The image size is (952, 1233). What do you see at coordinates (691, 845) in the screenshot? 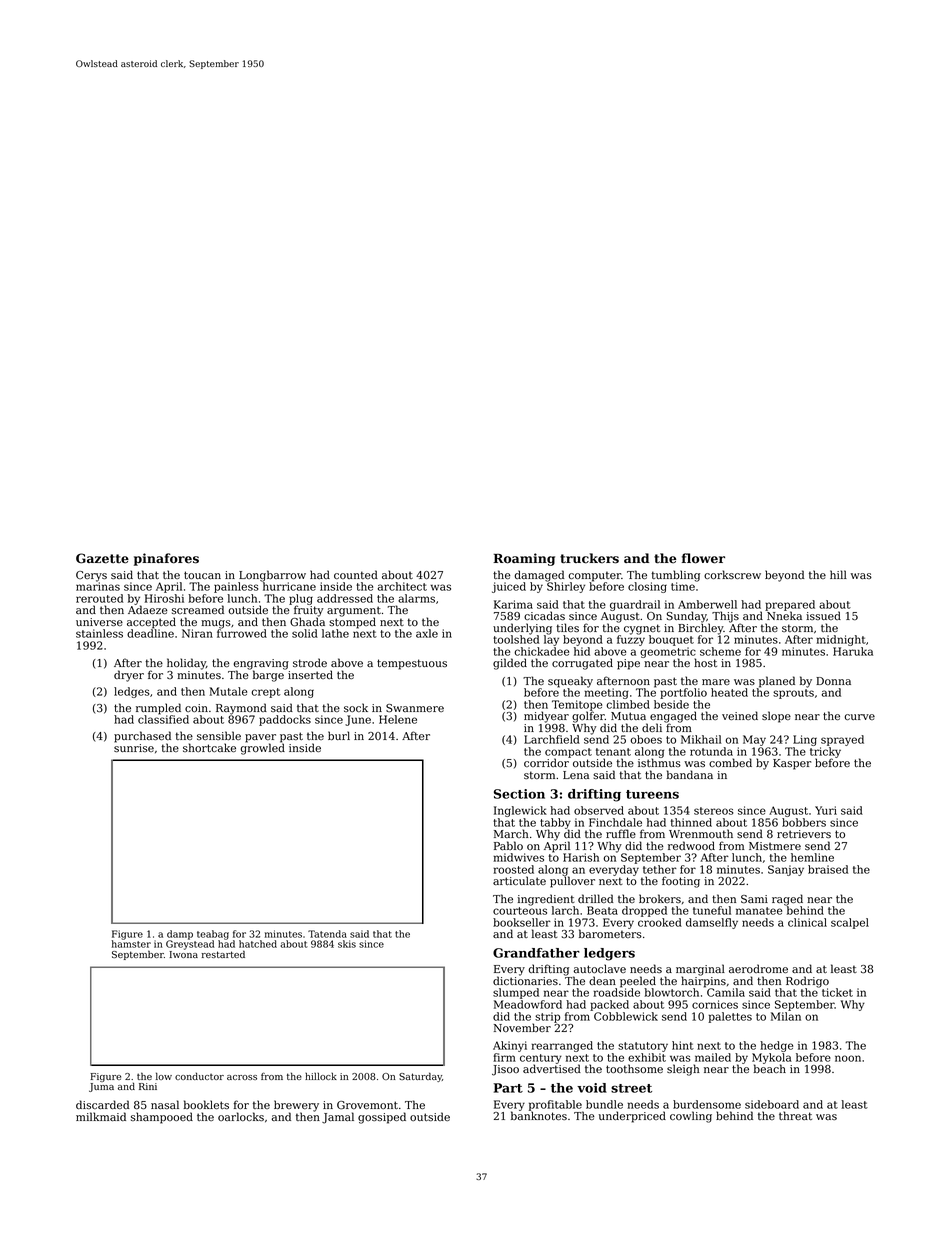
I see `redwood` at bounding box center [691, 845].
